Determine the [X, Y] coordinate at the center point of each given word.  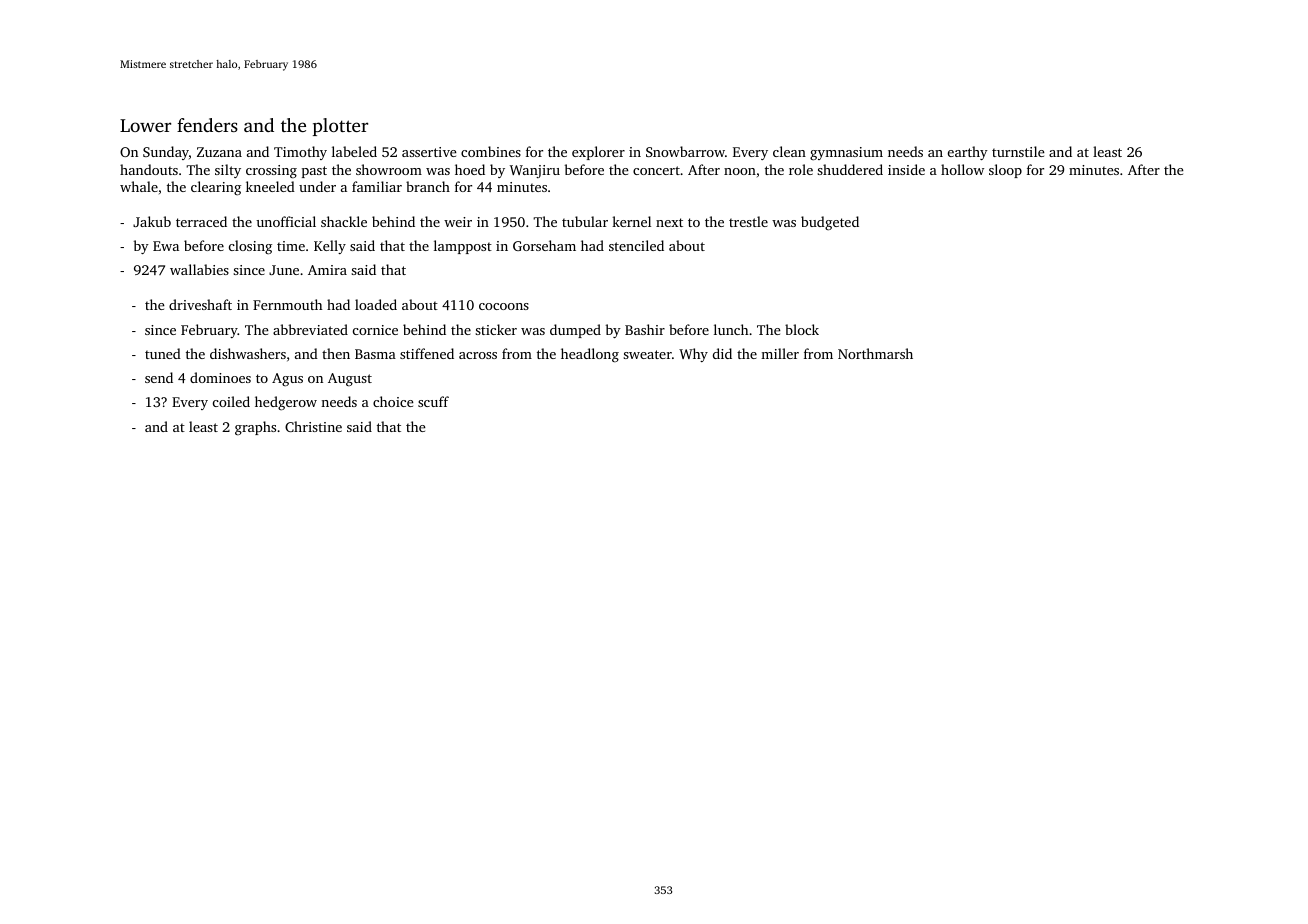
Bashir [645, 329]
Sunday [166, 153]
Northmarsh [875, 353]
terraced [201, 221]
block [802, 329]
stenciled [636, 245]
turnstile [1018, 151]
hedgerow [286, 403]
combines [491, 151]
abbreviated [310, 329]
